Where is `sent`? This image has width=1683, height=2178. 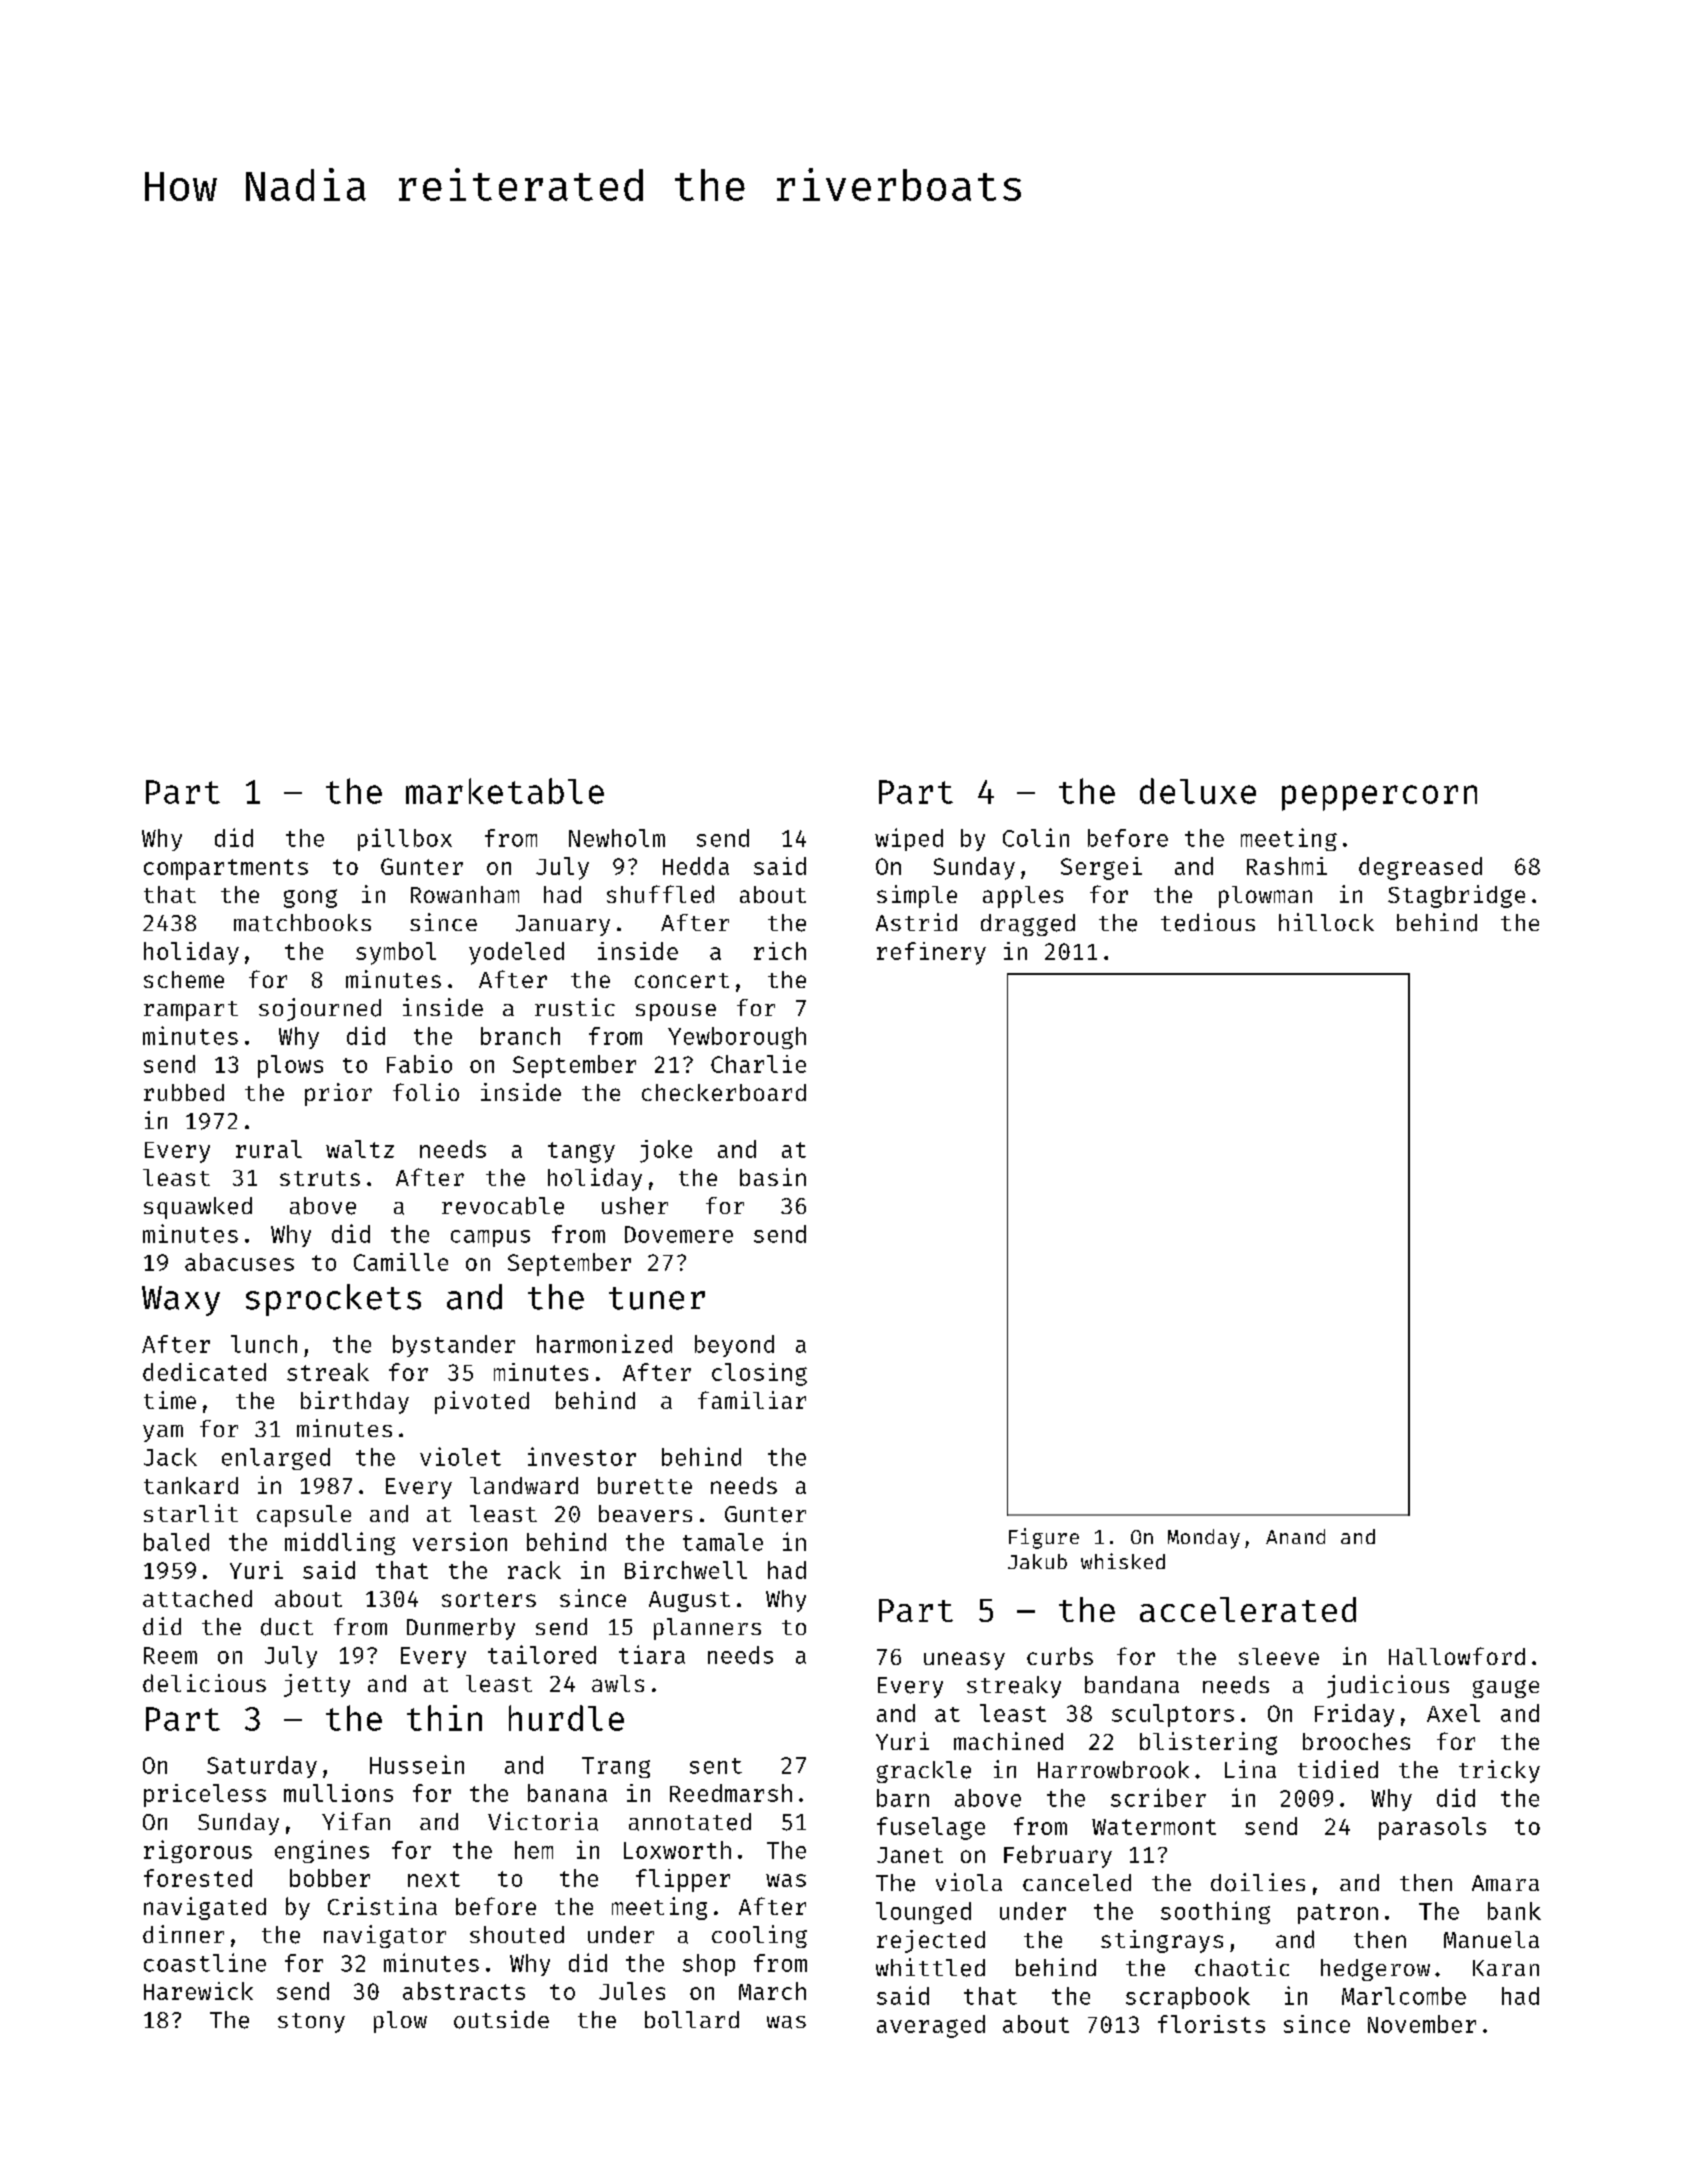
sent is located at coordinates (716, 1766).
